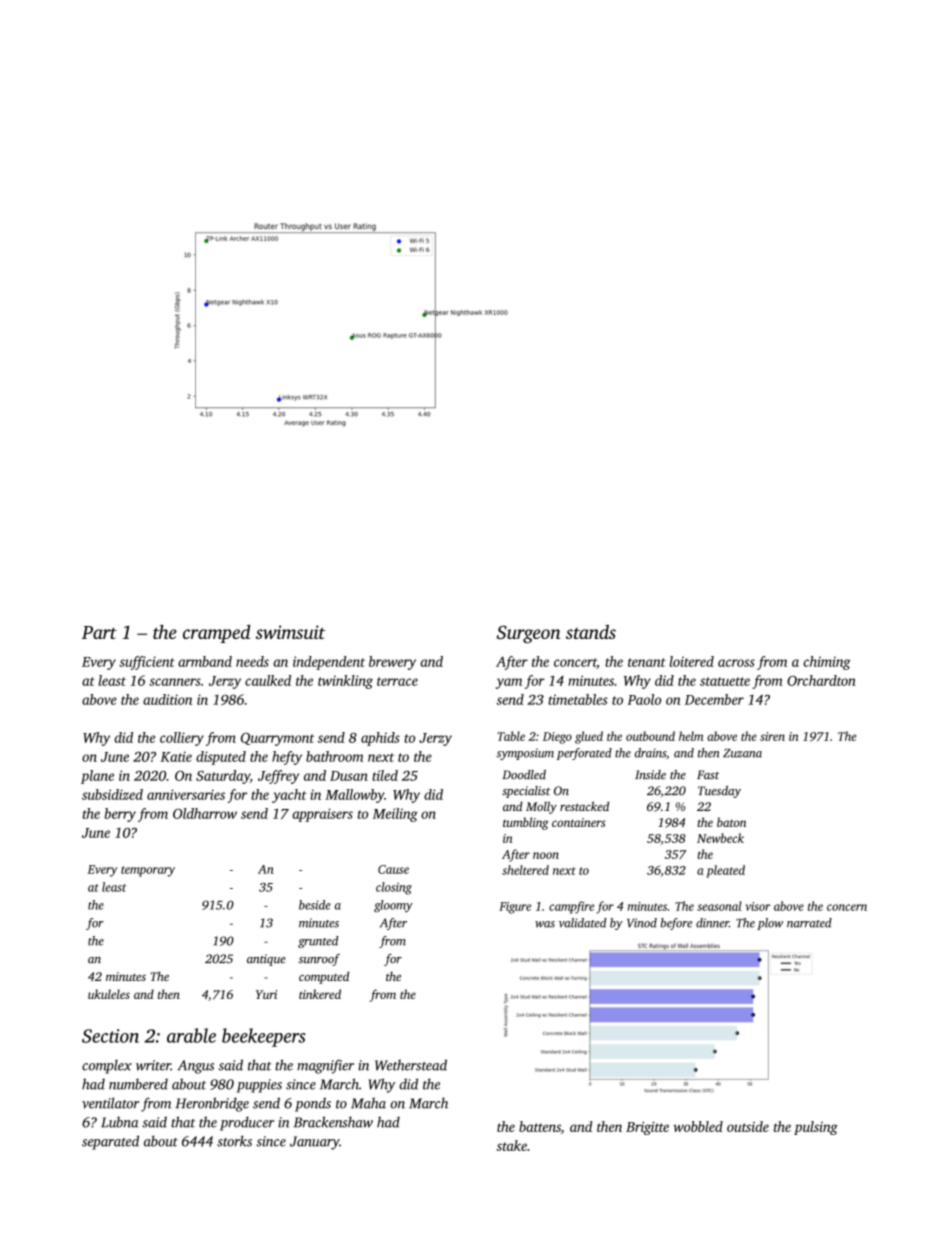 This image has height=1233, width=952. I want to click on baton, so click(731, 822).
